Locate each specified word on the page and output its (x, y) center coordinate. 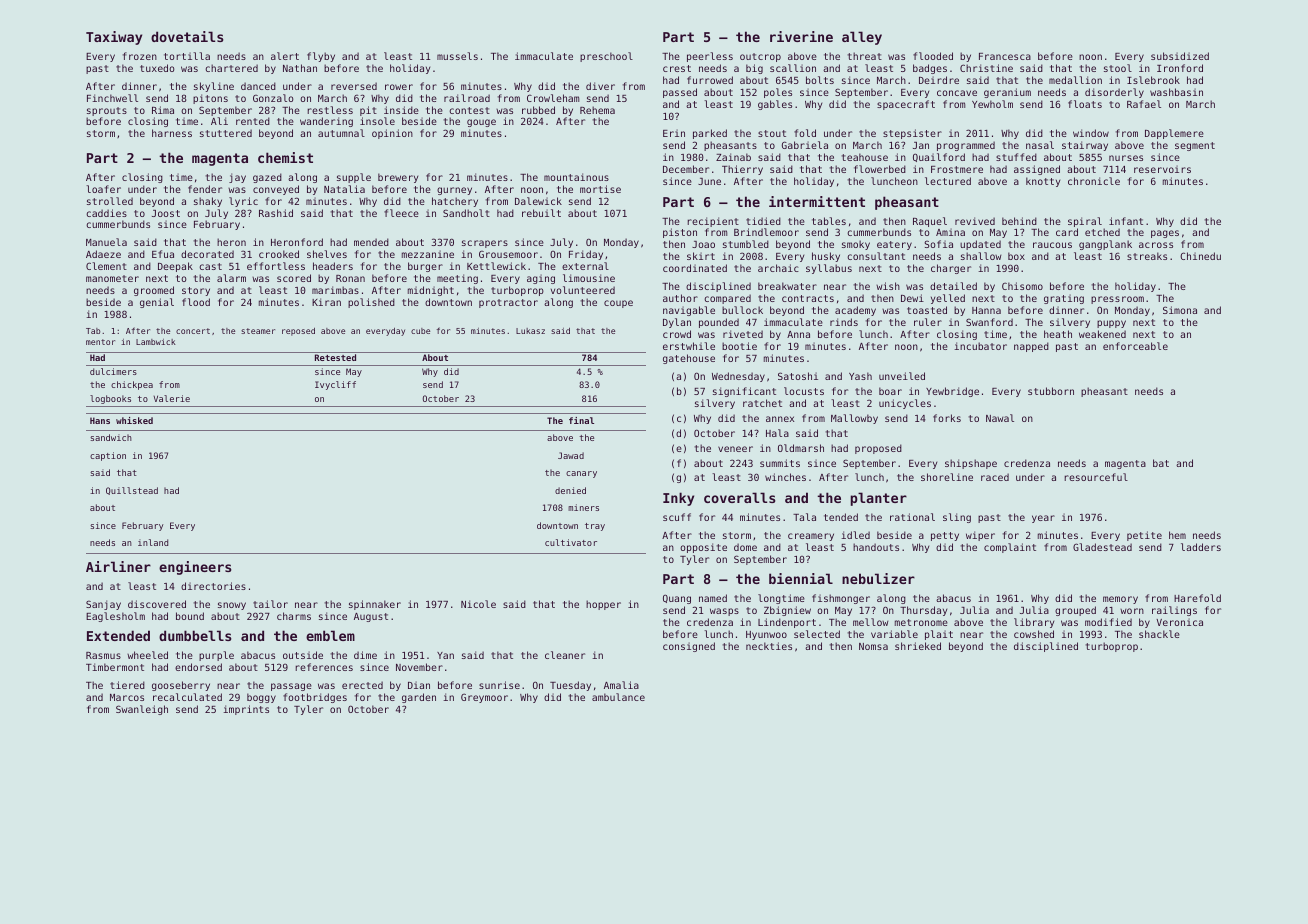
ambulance (618, 697)
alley (862, 38)
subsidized (1180, 56)
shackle (1159, 634)
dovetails (187, 36)
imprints (246, 710)
